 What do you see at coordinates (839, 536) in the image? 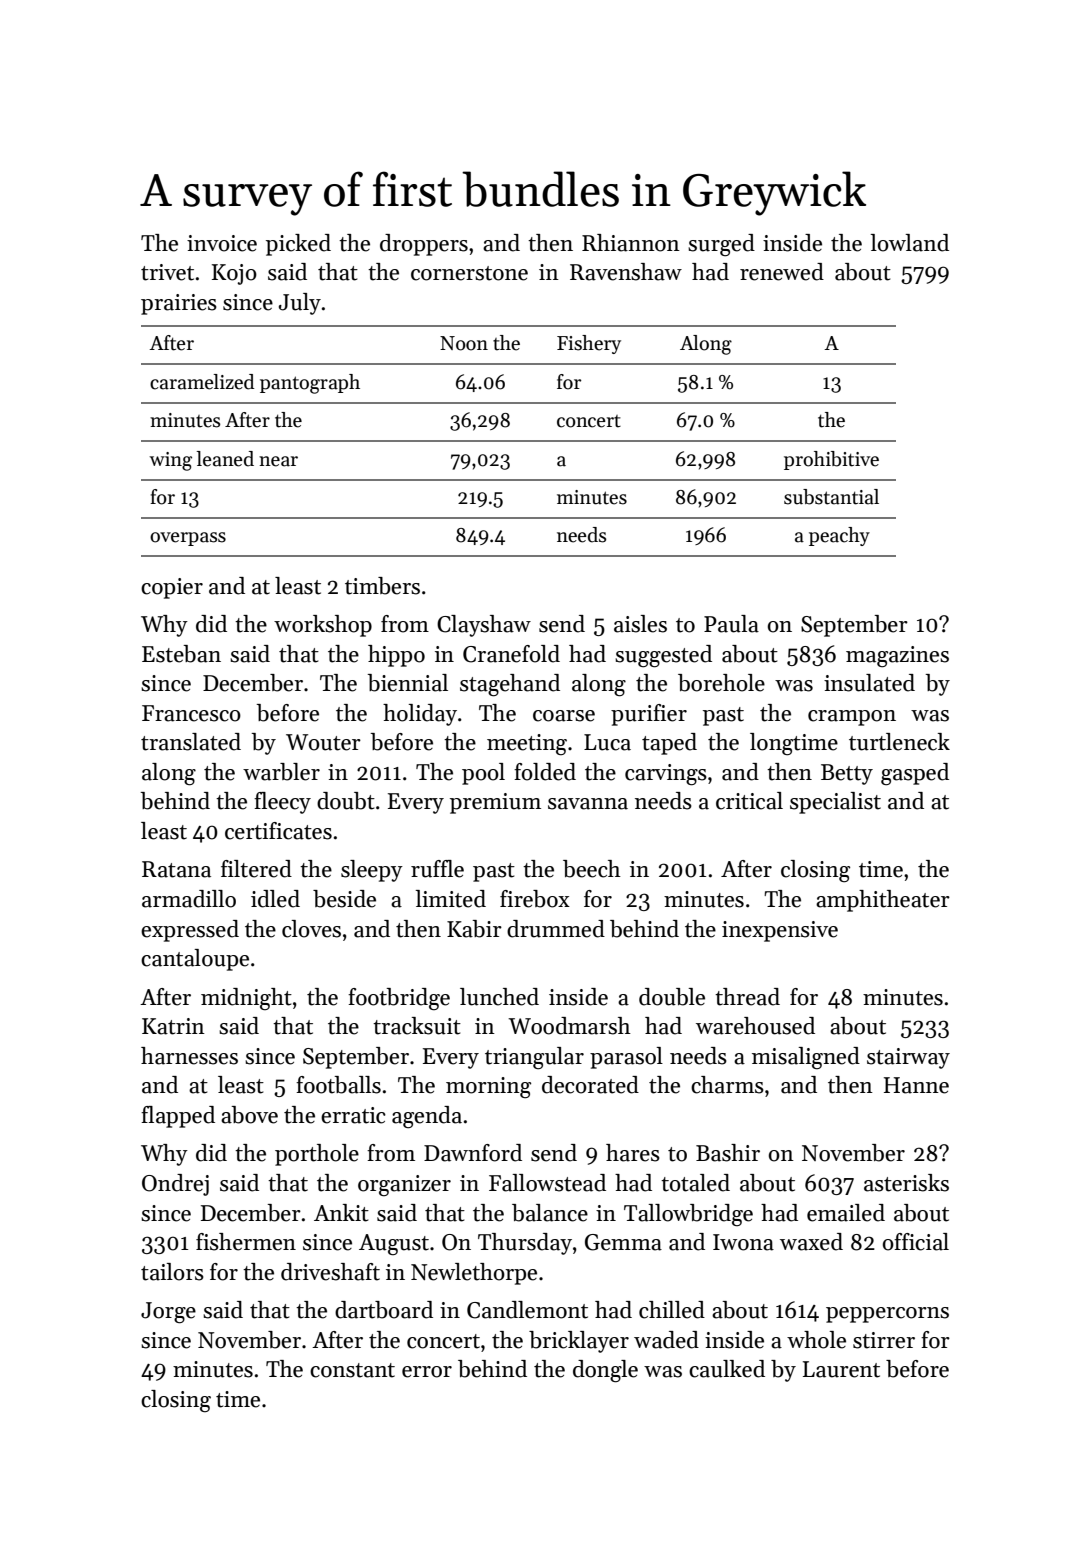
I see `peachy` at bounding box center [839, 536].
